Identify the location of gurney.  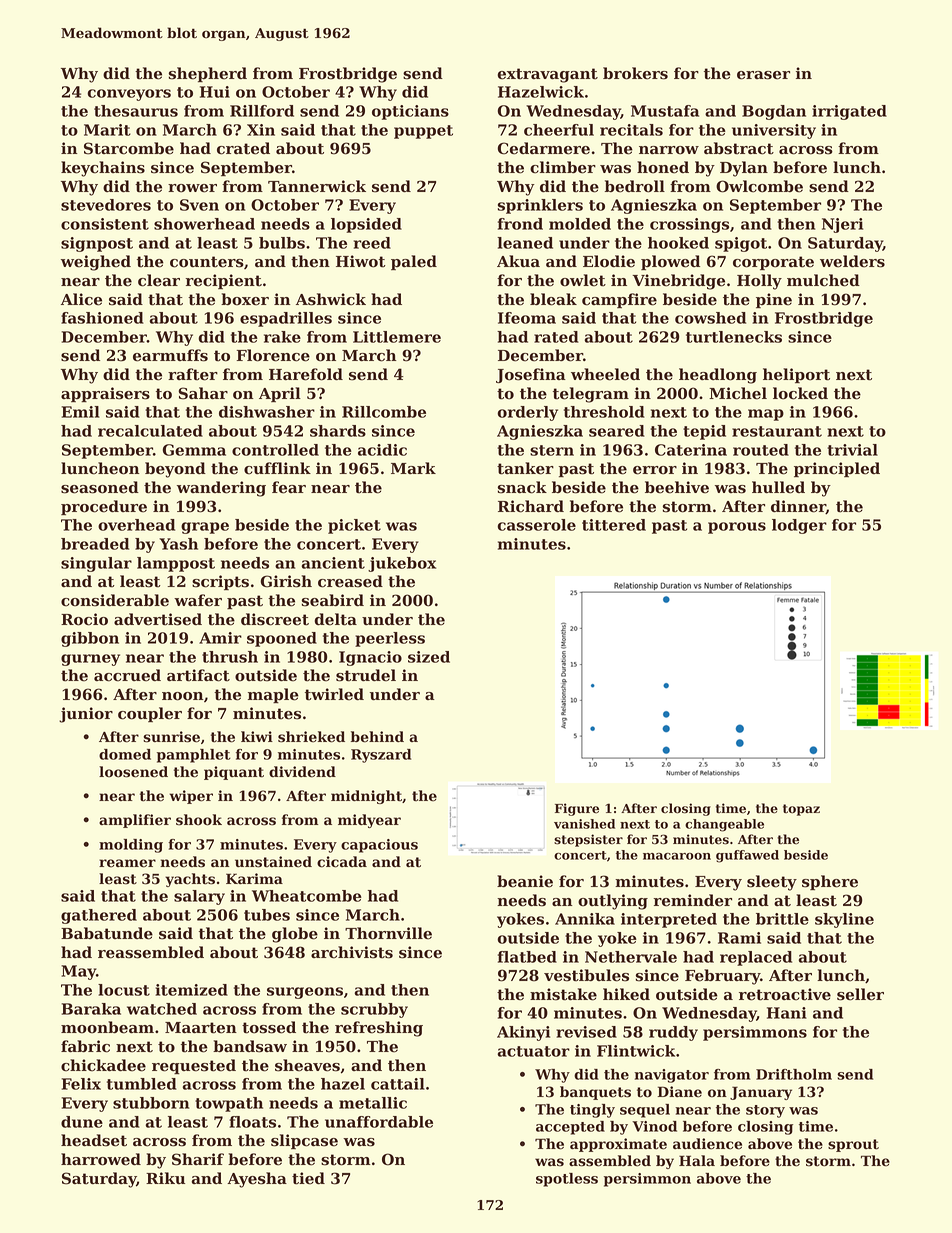
(90, 660).
